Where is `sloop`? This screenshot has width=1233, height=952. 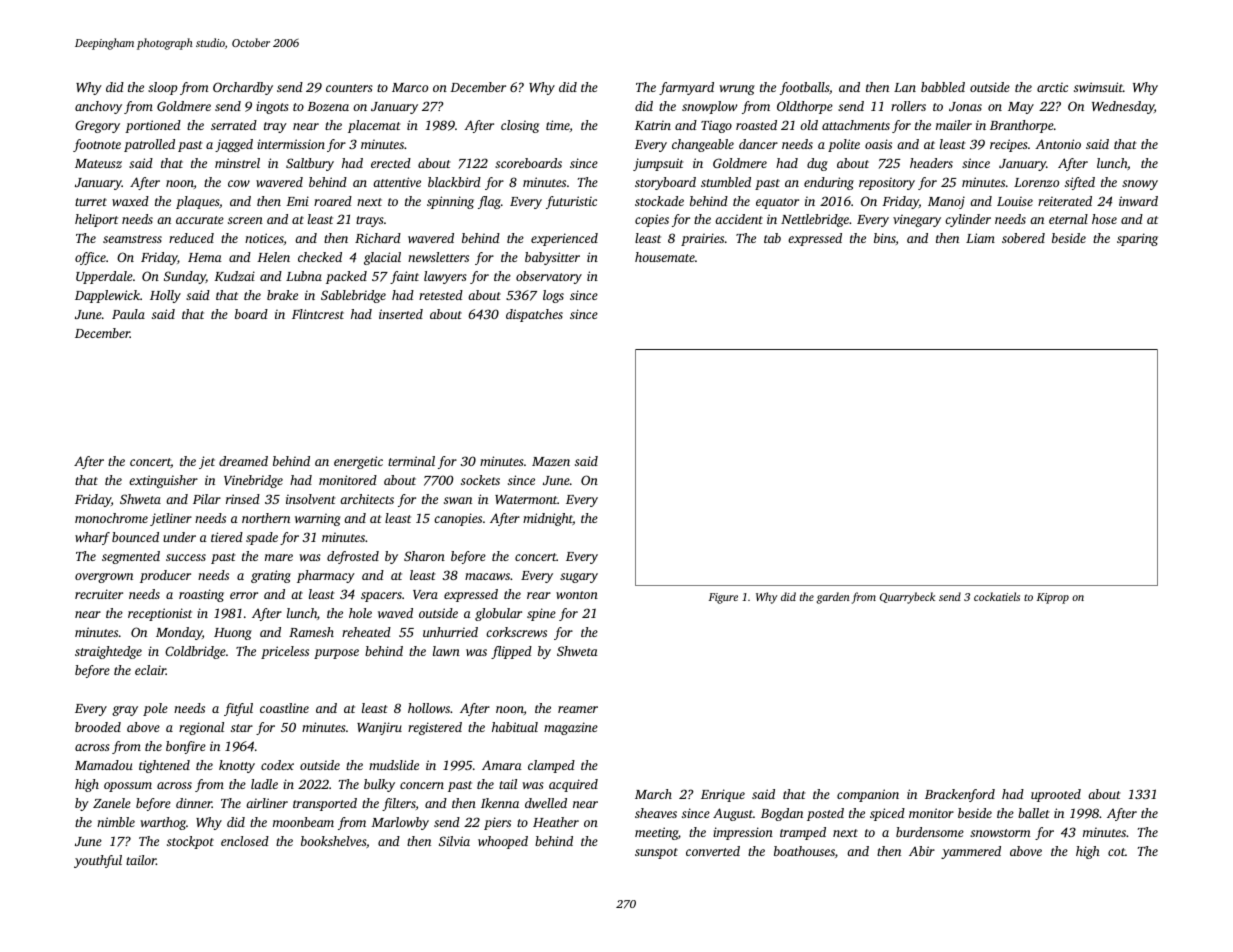 sloop is located at coordinates (162, 88).
